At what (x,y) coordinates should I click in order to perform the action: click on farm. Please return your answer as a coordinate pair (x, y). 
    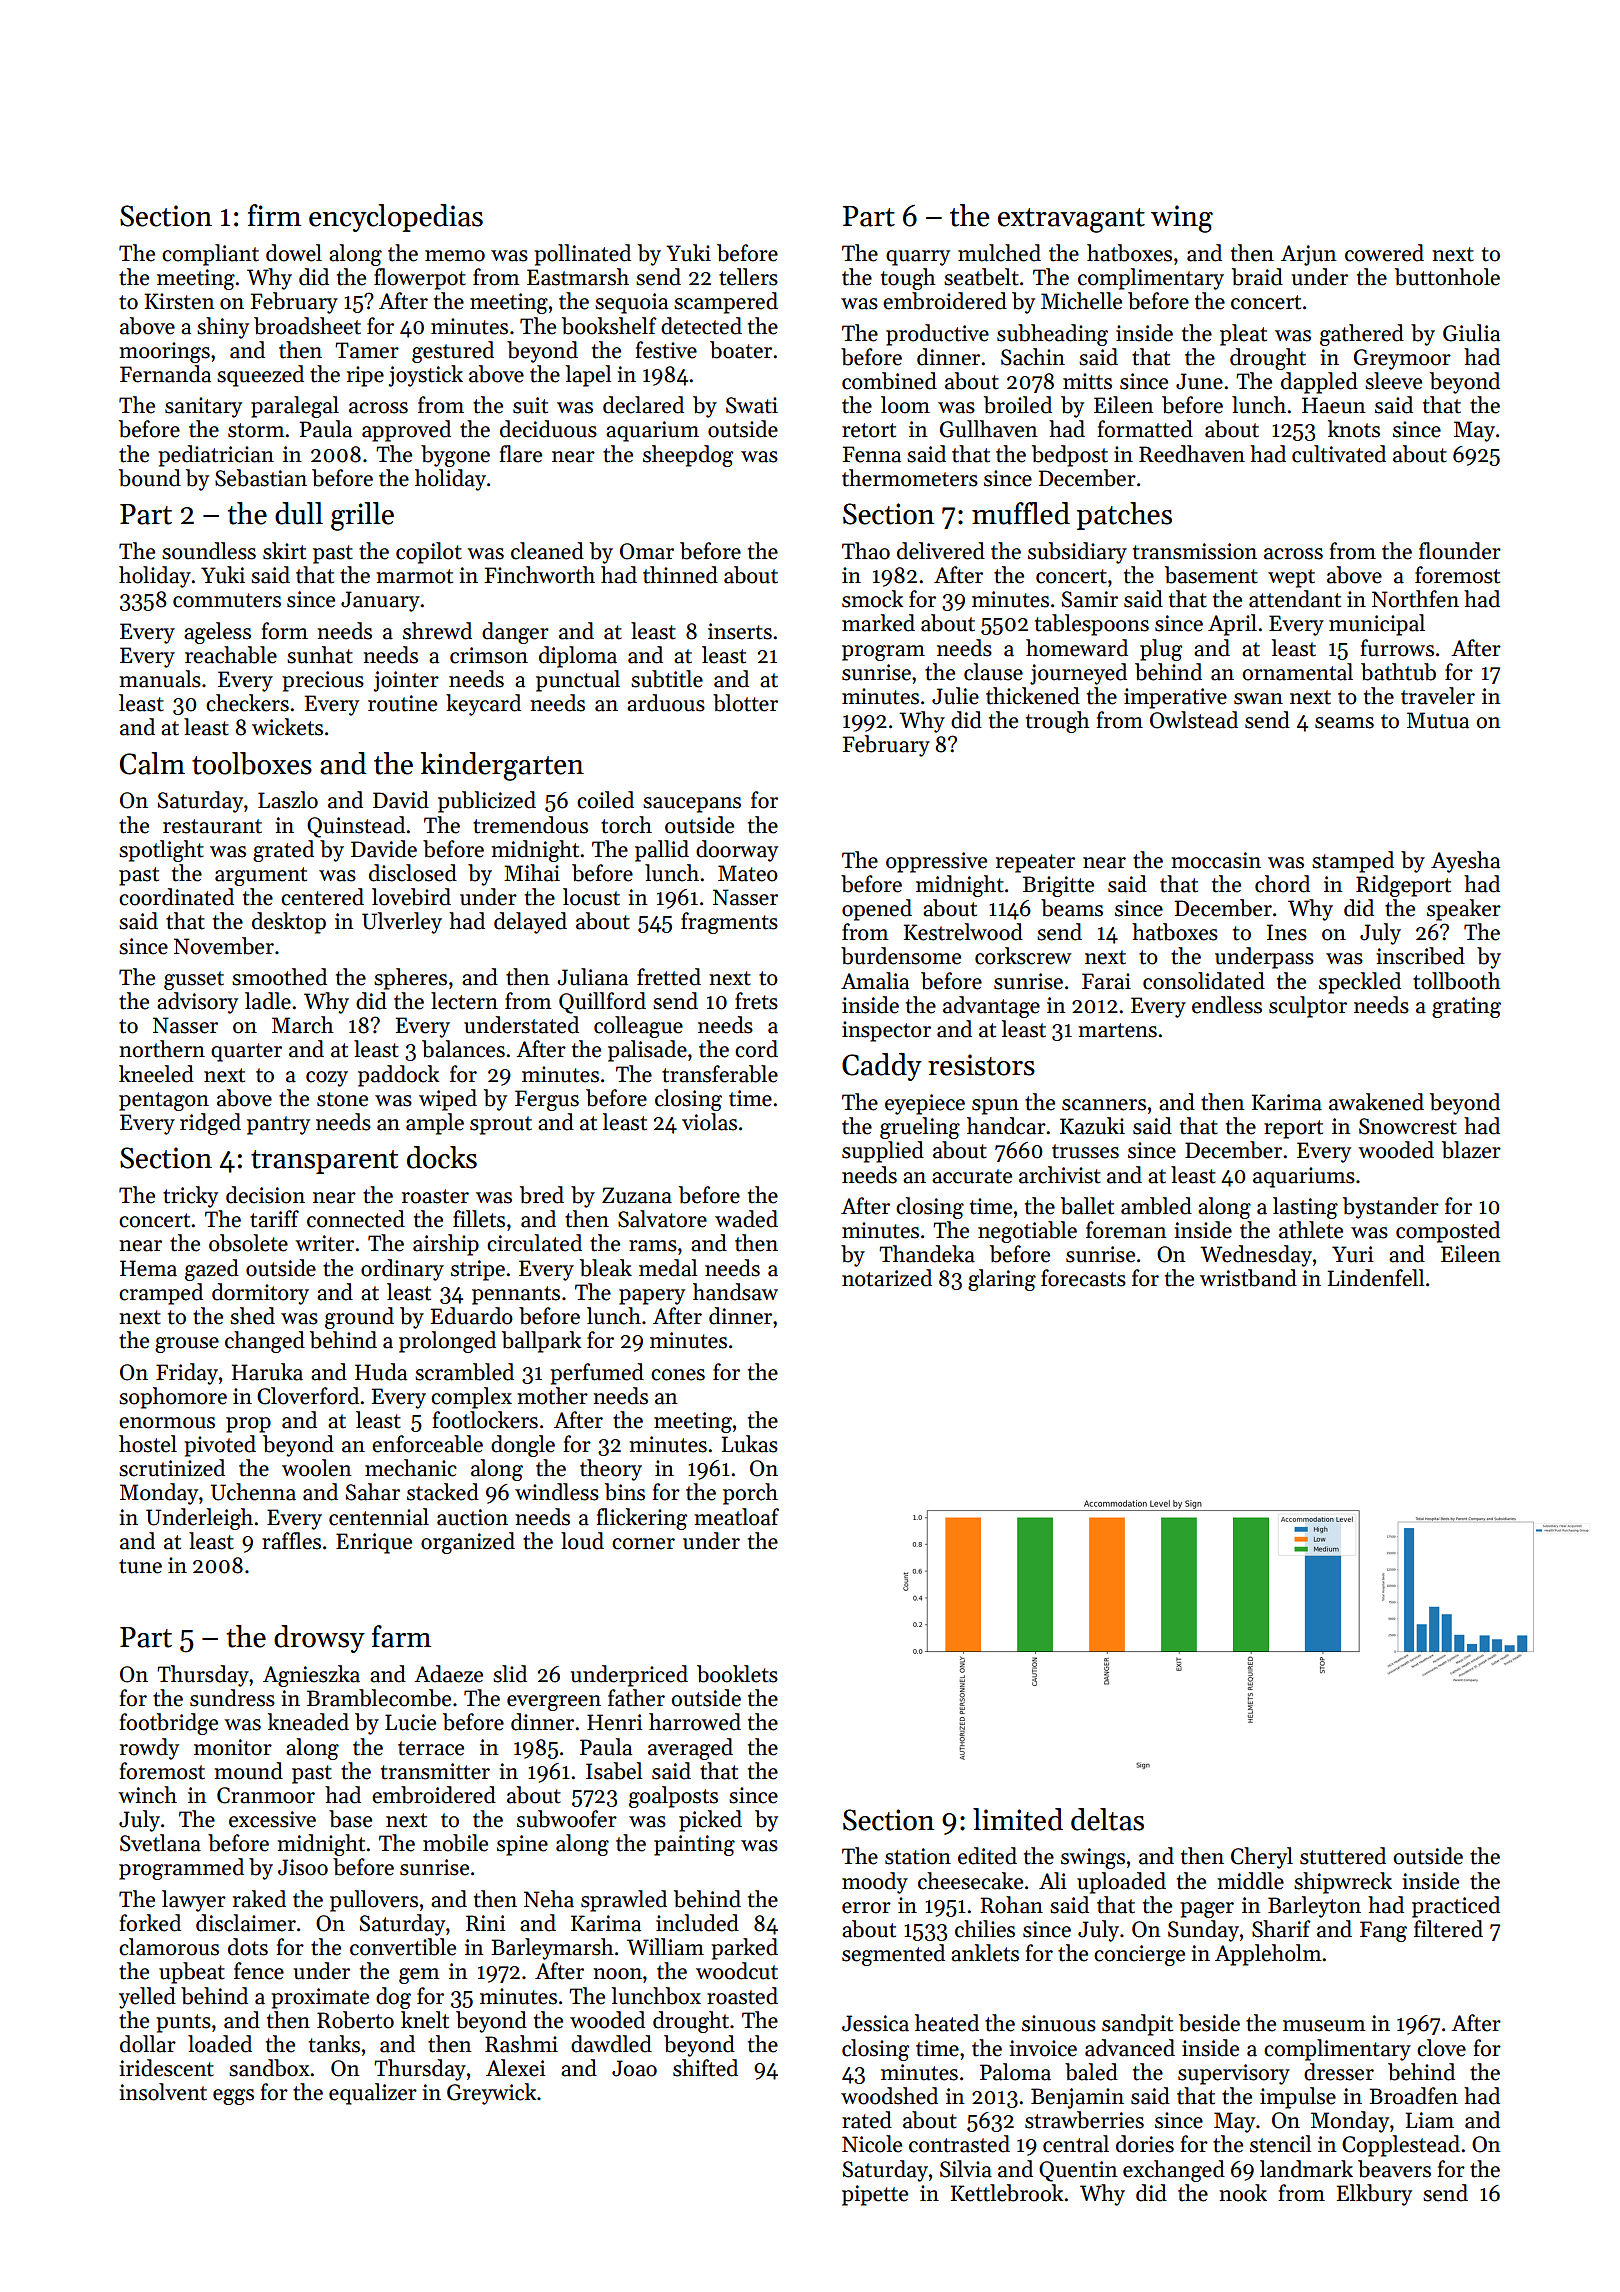
    Looking at the image, I should click on (401, 1636).
